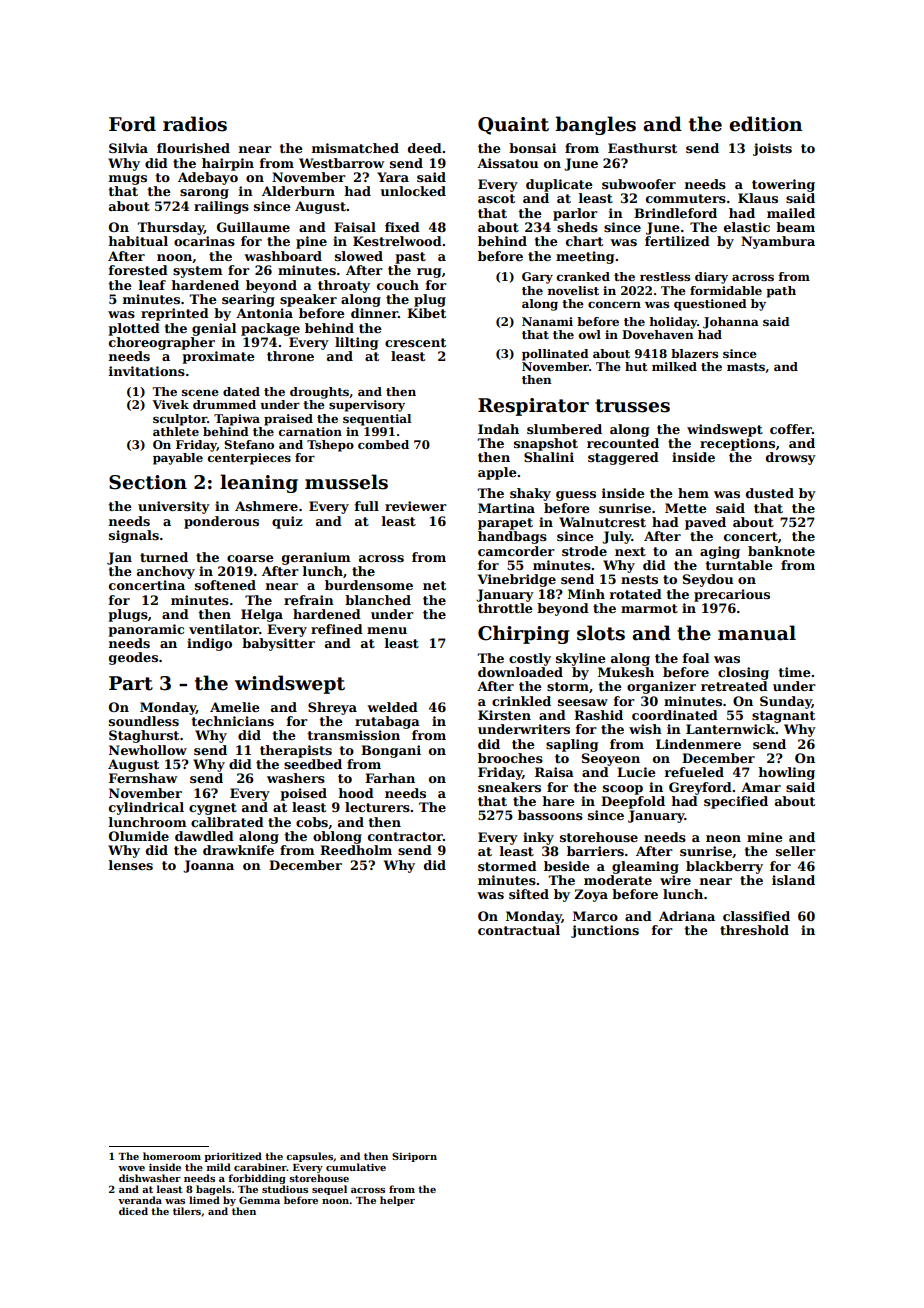 The image size is (924, 1308). I want to click on lilting, so click(356, 343).
